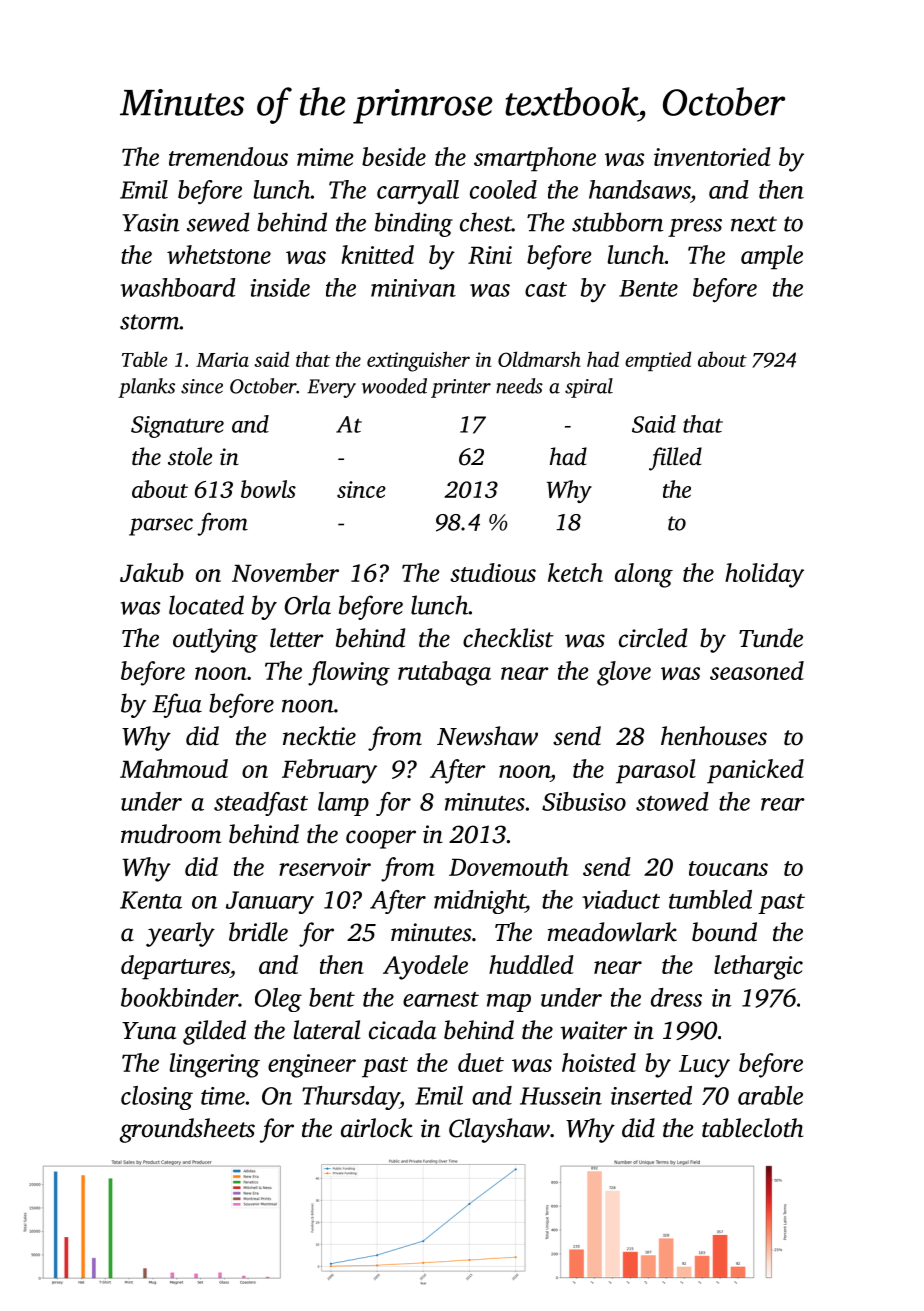  I want to click on emptied, so click(658, 361).
